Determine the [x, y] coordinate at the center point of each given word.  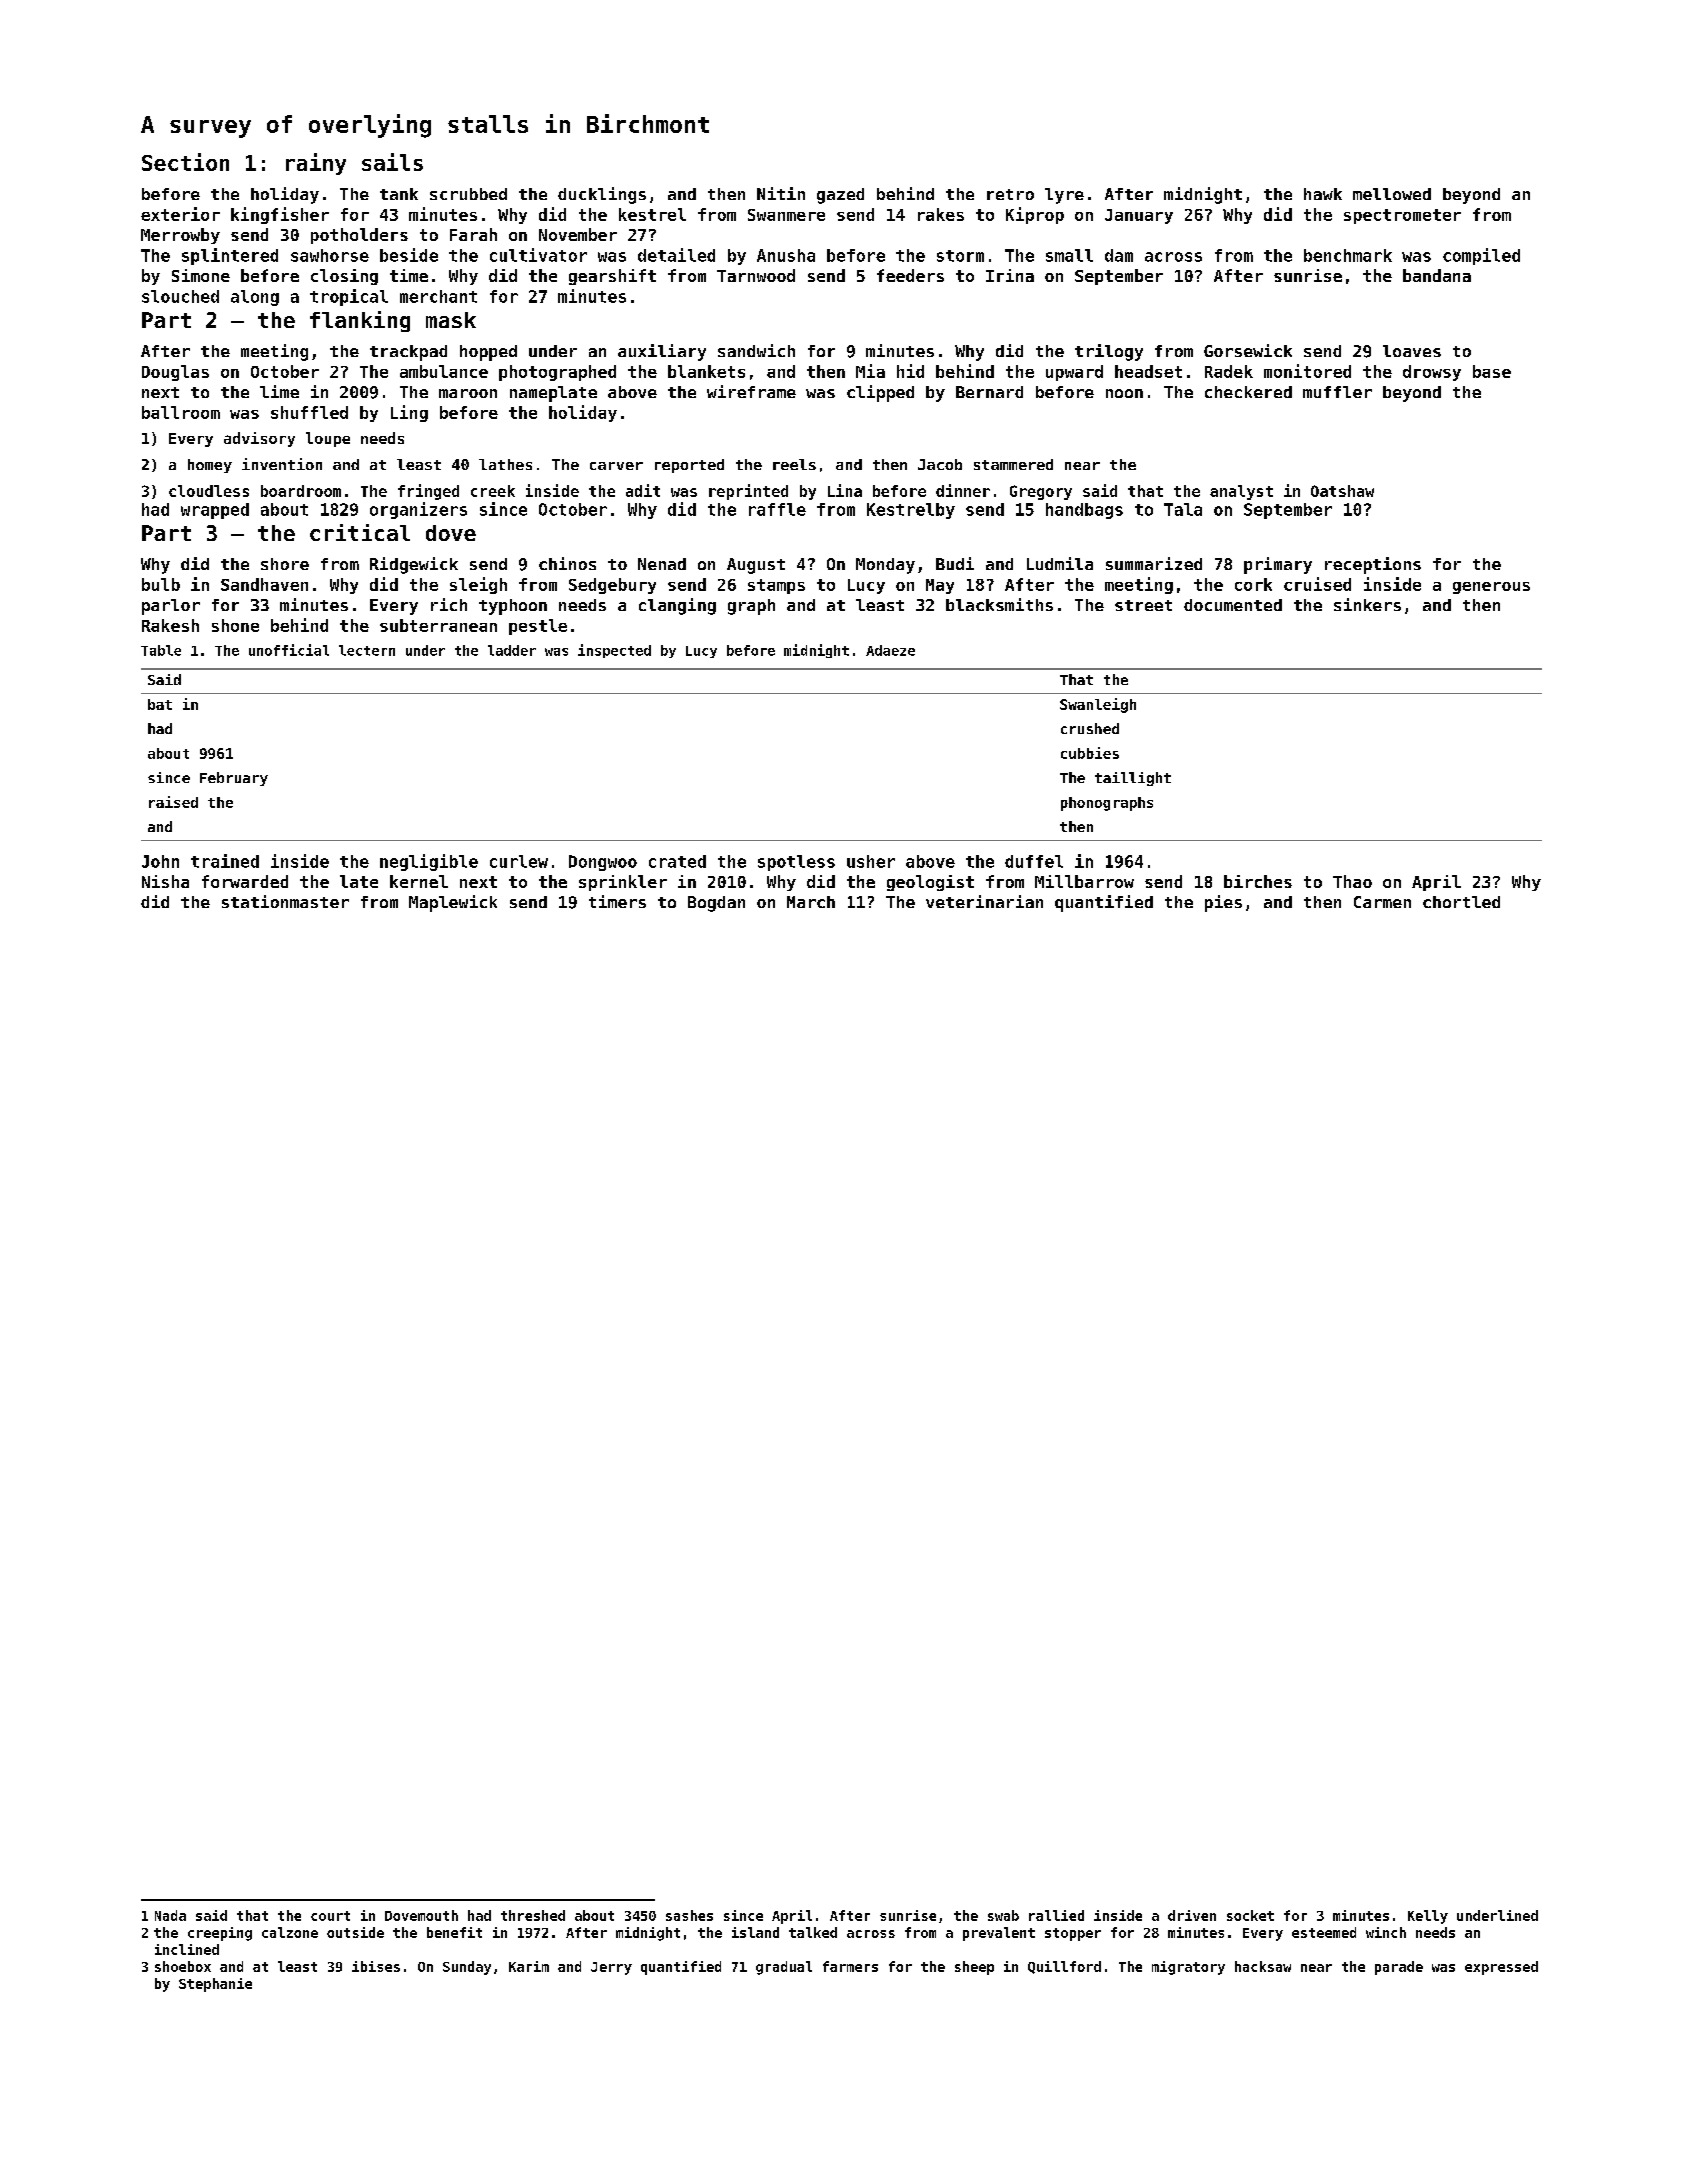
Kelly [1428, 1917]
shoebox [183, 1966]
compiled [1481, 256]
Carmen [1382, 902]
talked [813, 1932]
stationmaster [285, 901]
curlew [519, 861]
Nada [170, 1915]
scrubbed [468, 194]
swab [1003, 1915]
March [811, 902]
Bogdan [716, 904]
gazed [840, 196]
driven [1192, 1915]
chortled [1461, 902]
